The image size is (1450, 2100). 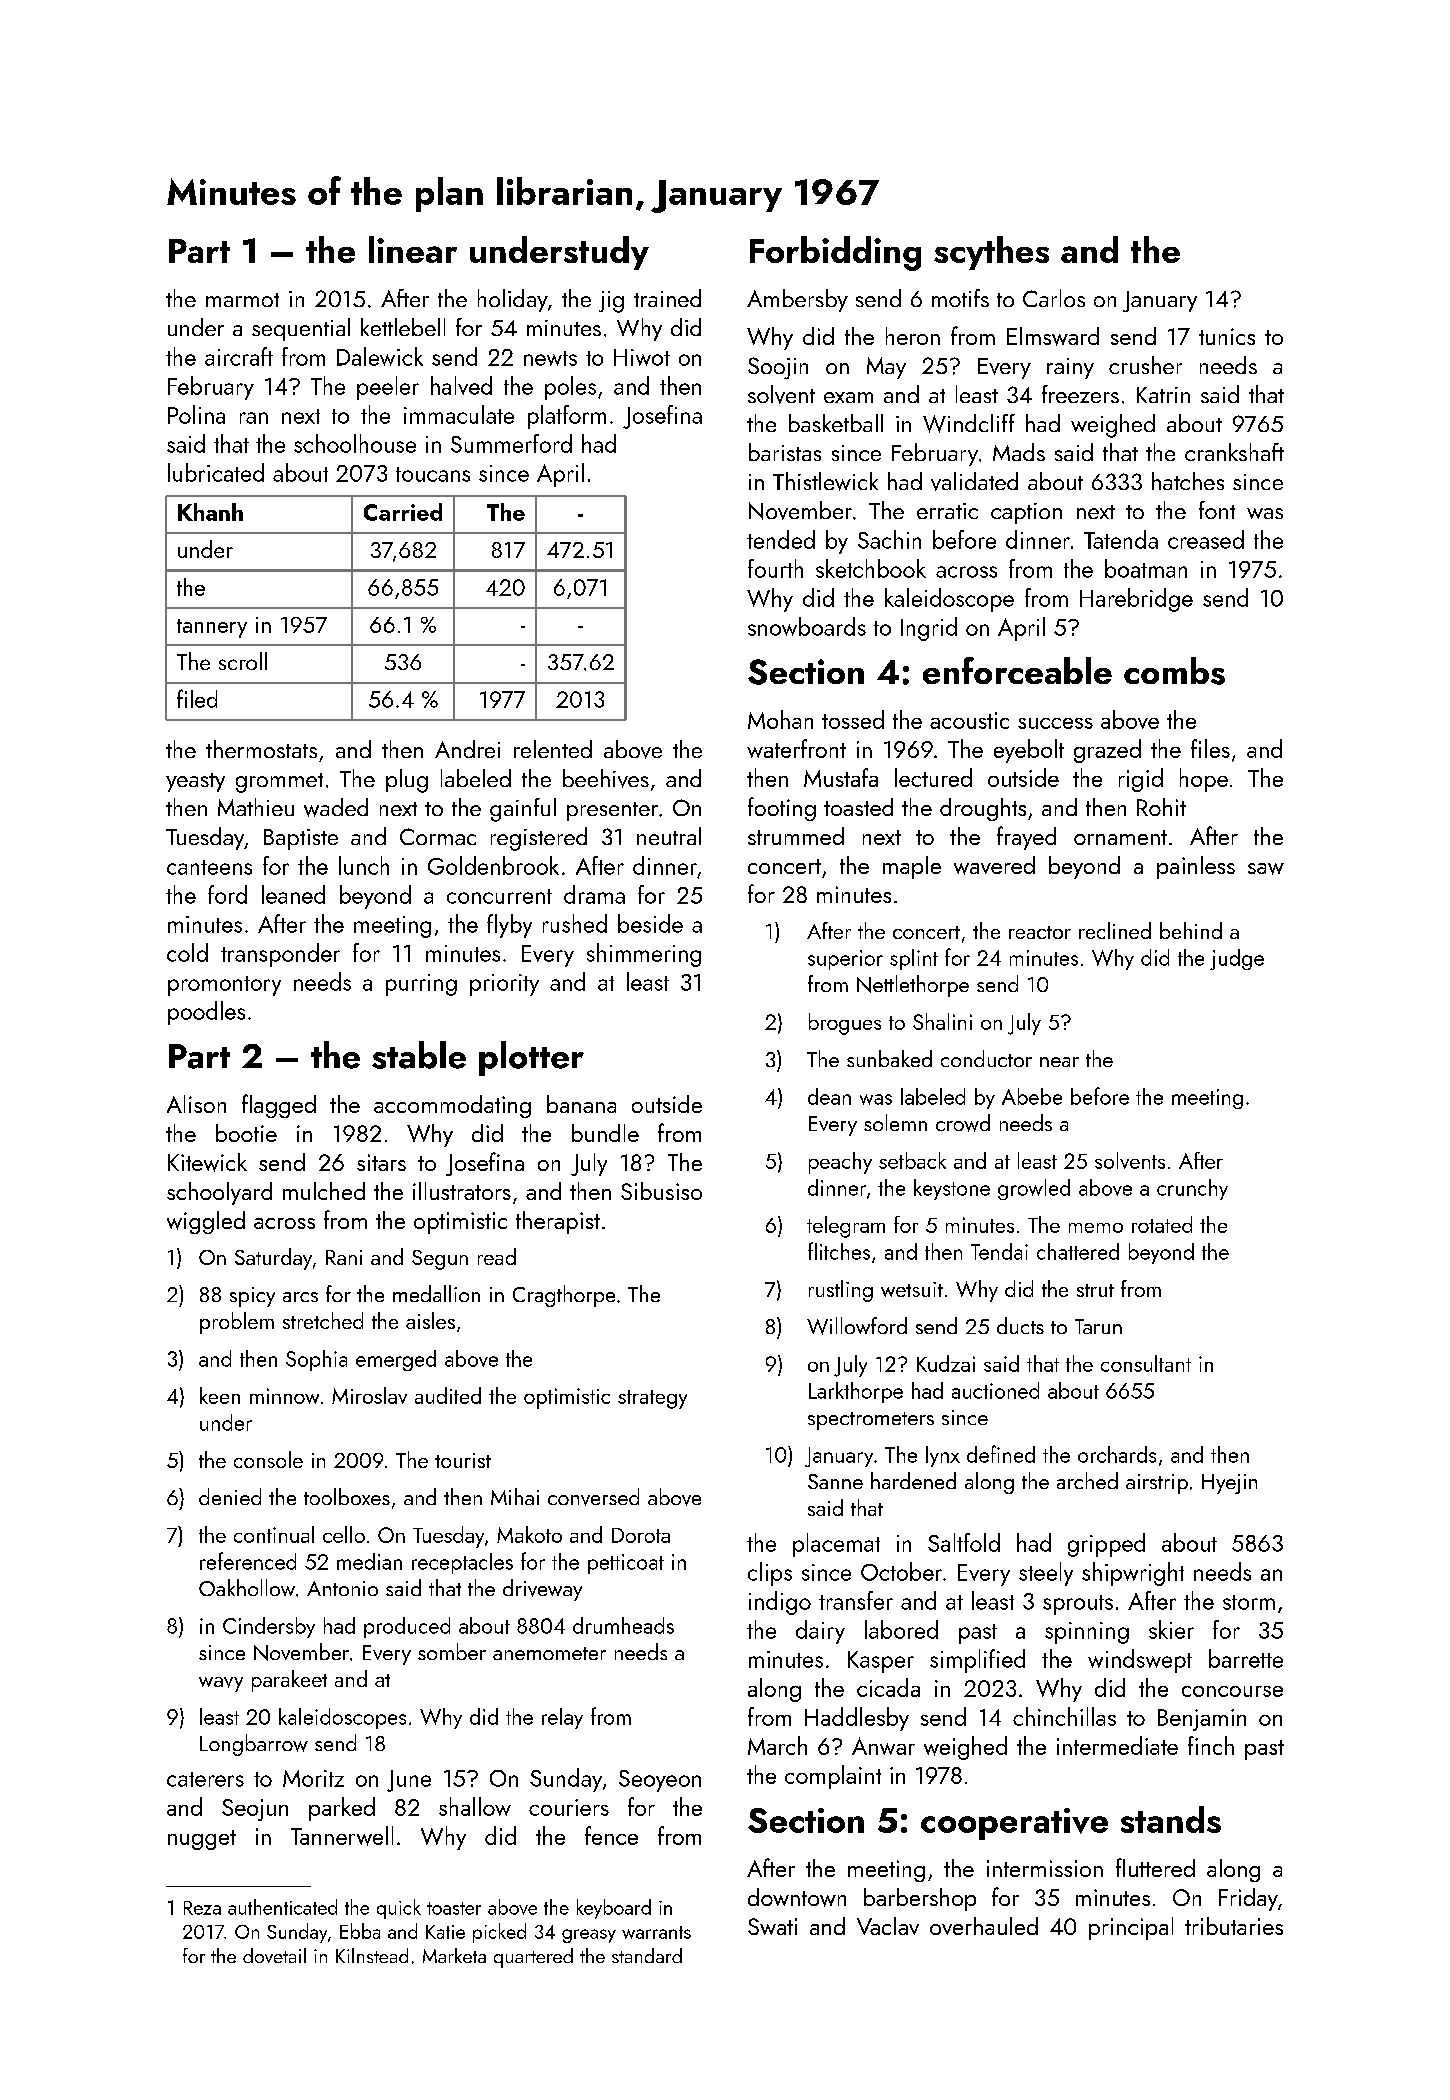 What do you see at coordinates (372, 1955) in the image?
I see `Kilnstead` at bounding box center [372, 1955].
